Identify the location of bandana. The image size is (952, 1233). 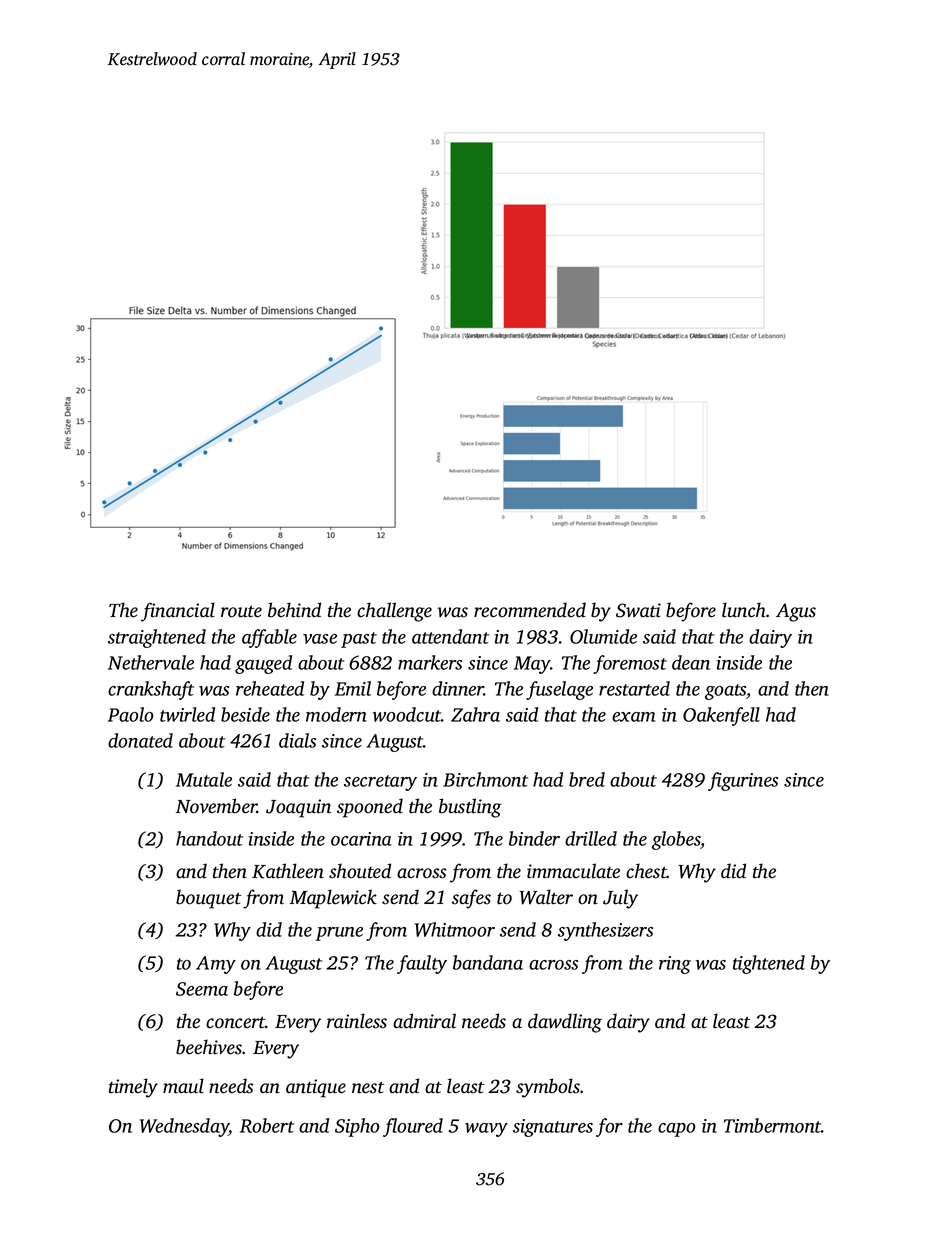
(488, 962).
